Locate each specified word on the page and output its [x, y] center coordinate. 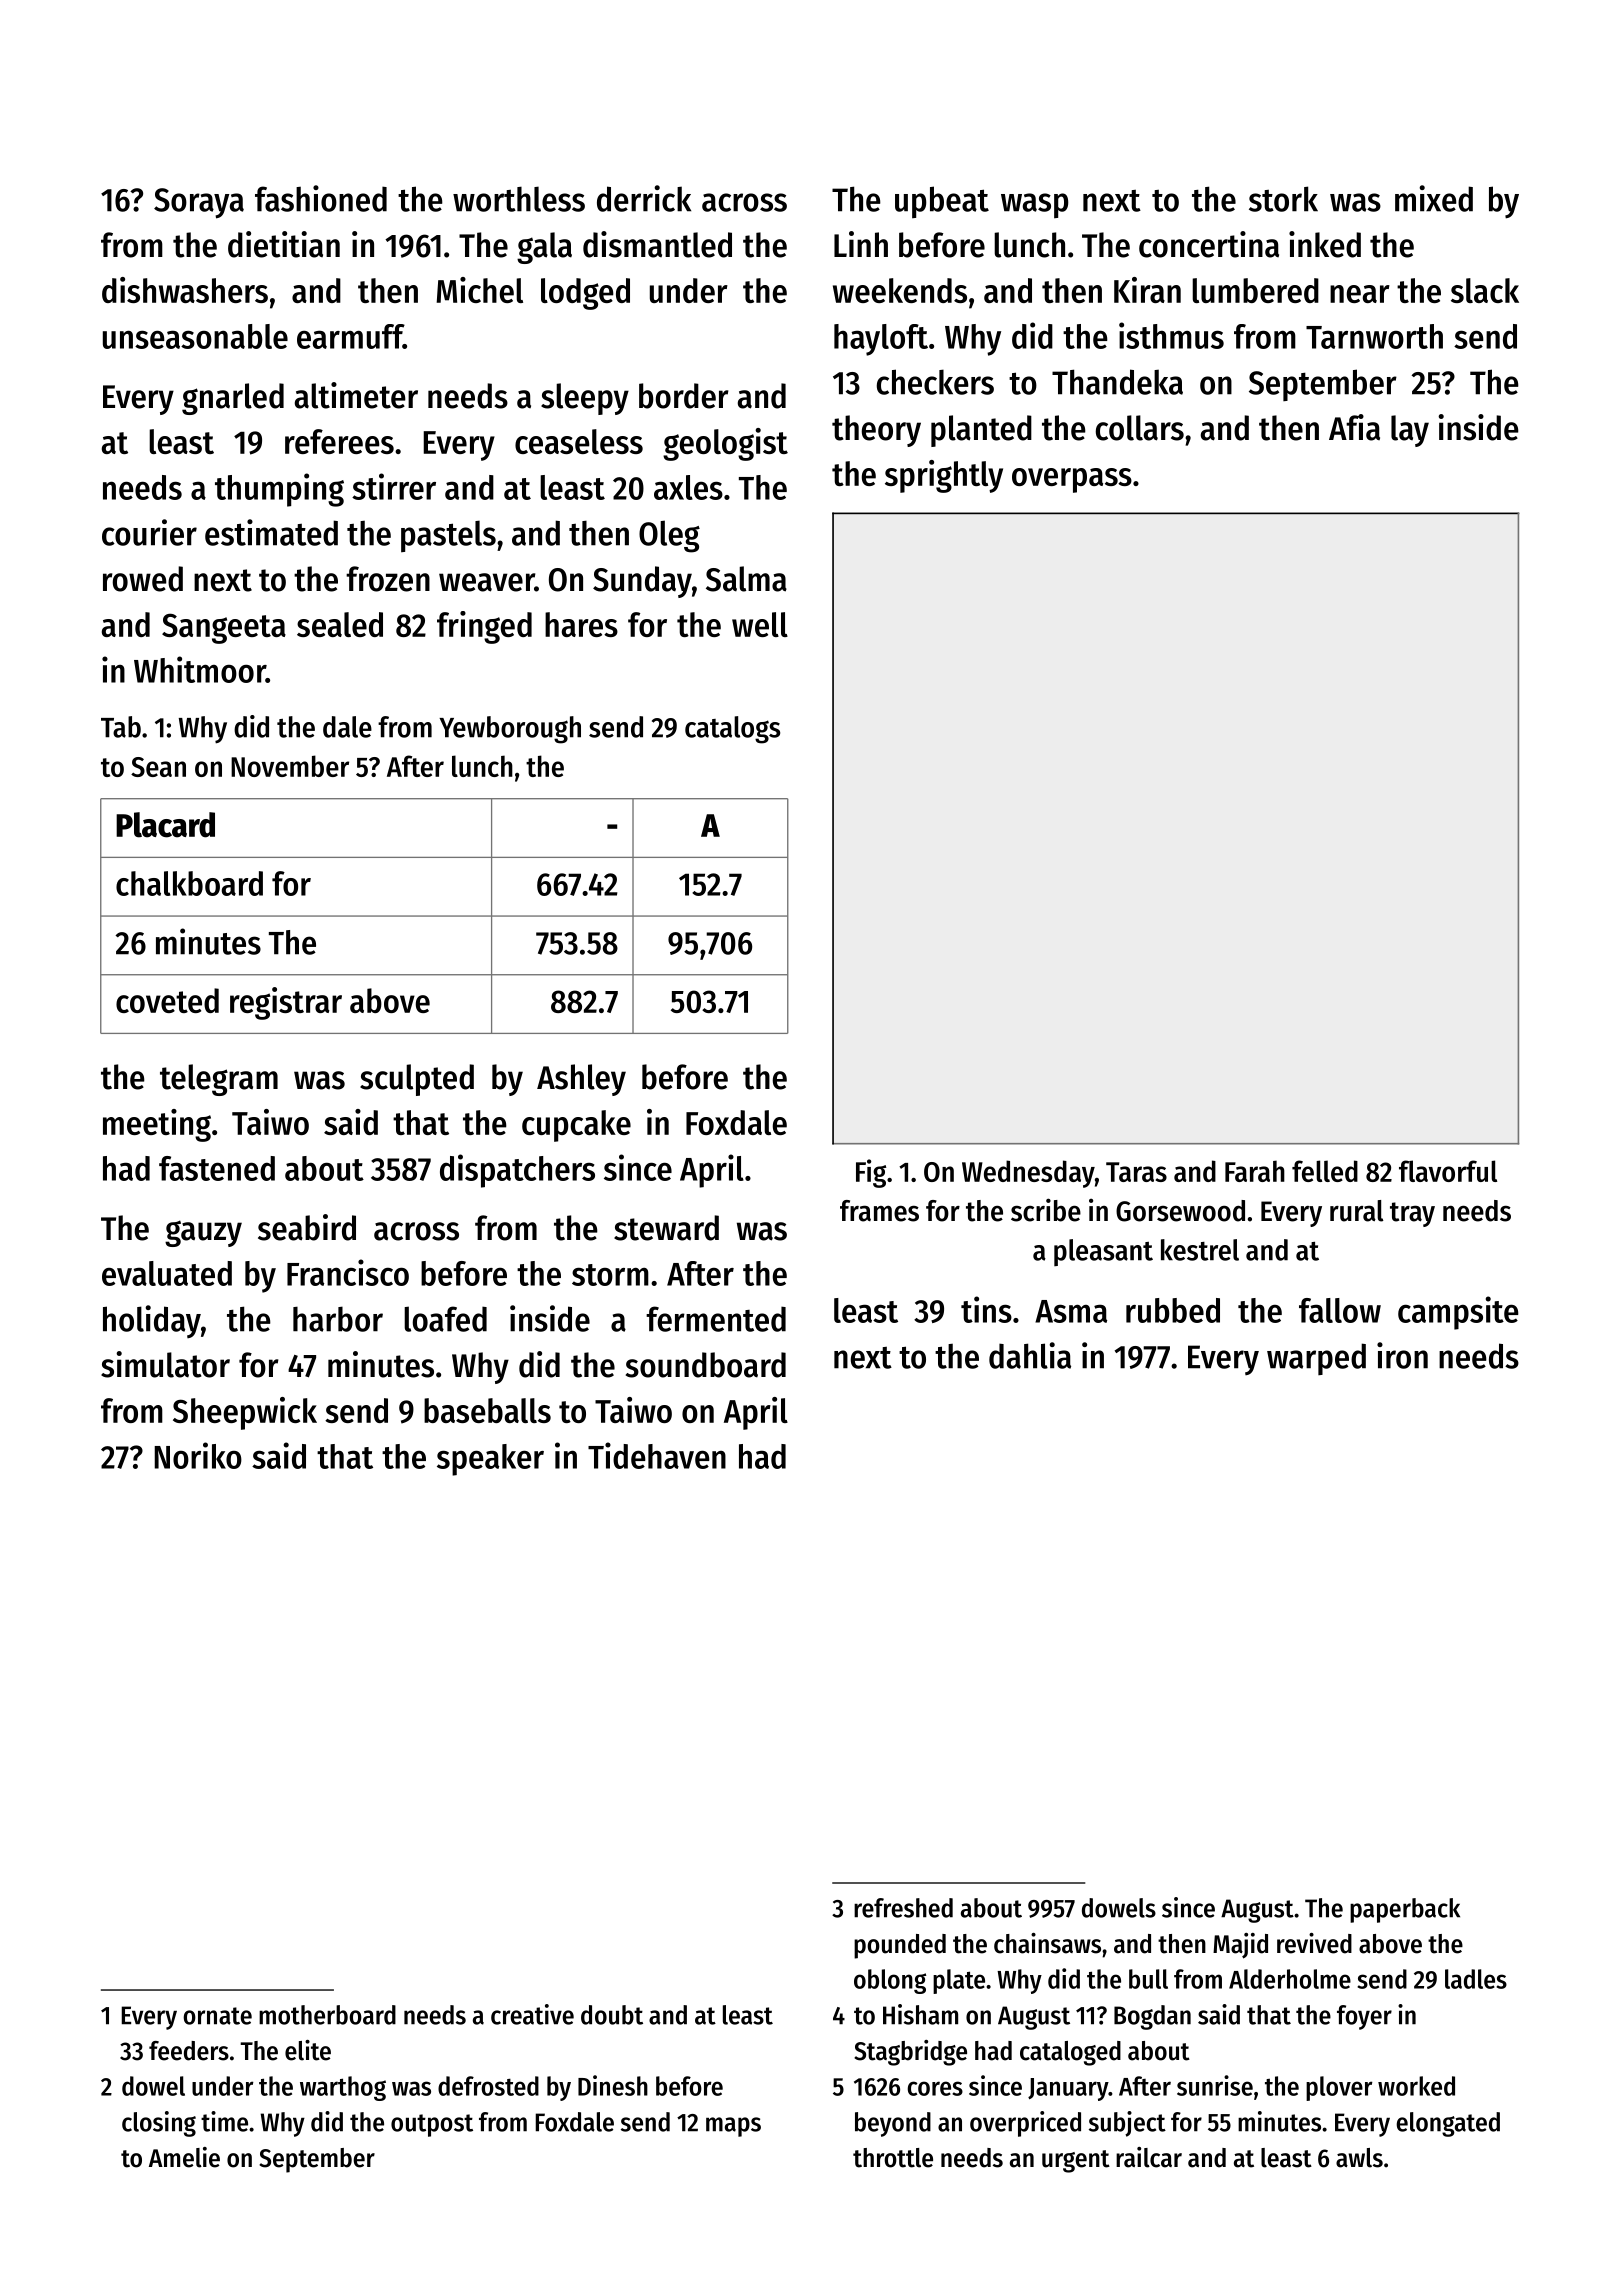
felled [1325, 1171]
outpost [432, 2125]
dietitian [284, 244]
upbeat [942, 202]
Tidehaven [657, 1455]
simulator [165, 1364]
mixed [1434, 198]
